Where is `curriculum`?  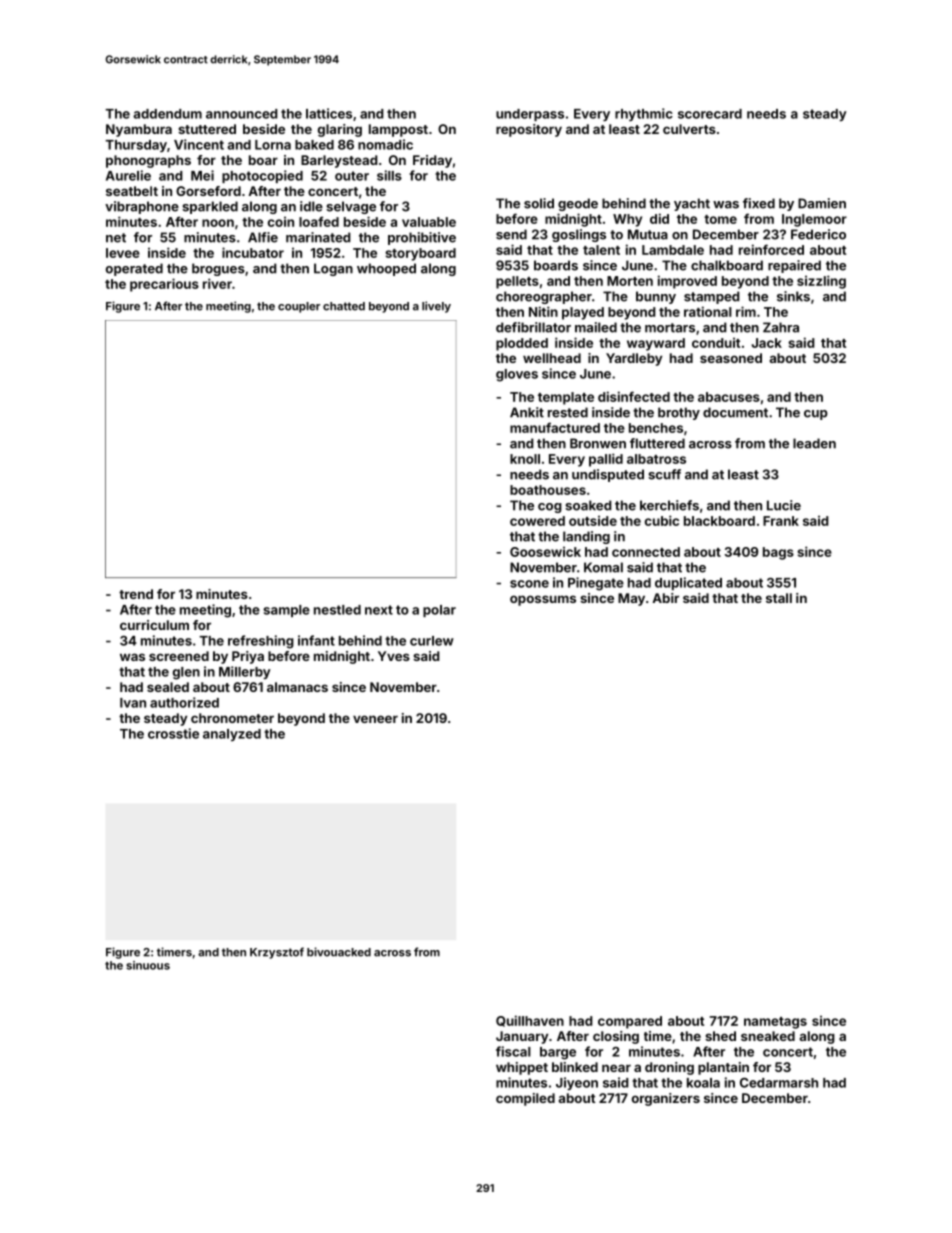 curriculum is located at coordinates (154, 625).
